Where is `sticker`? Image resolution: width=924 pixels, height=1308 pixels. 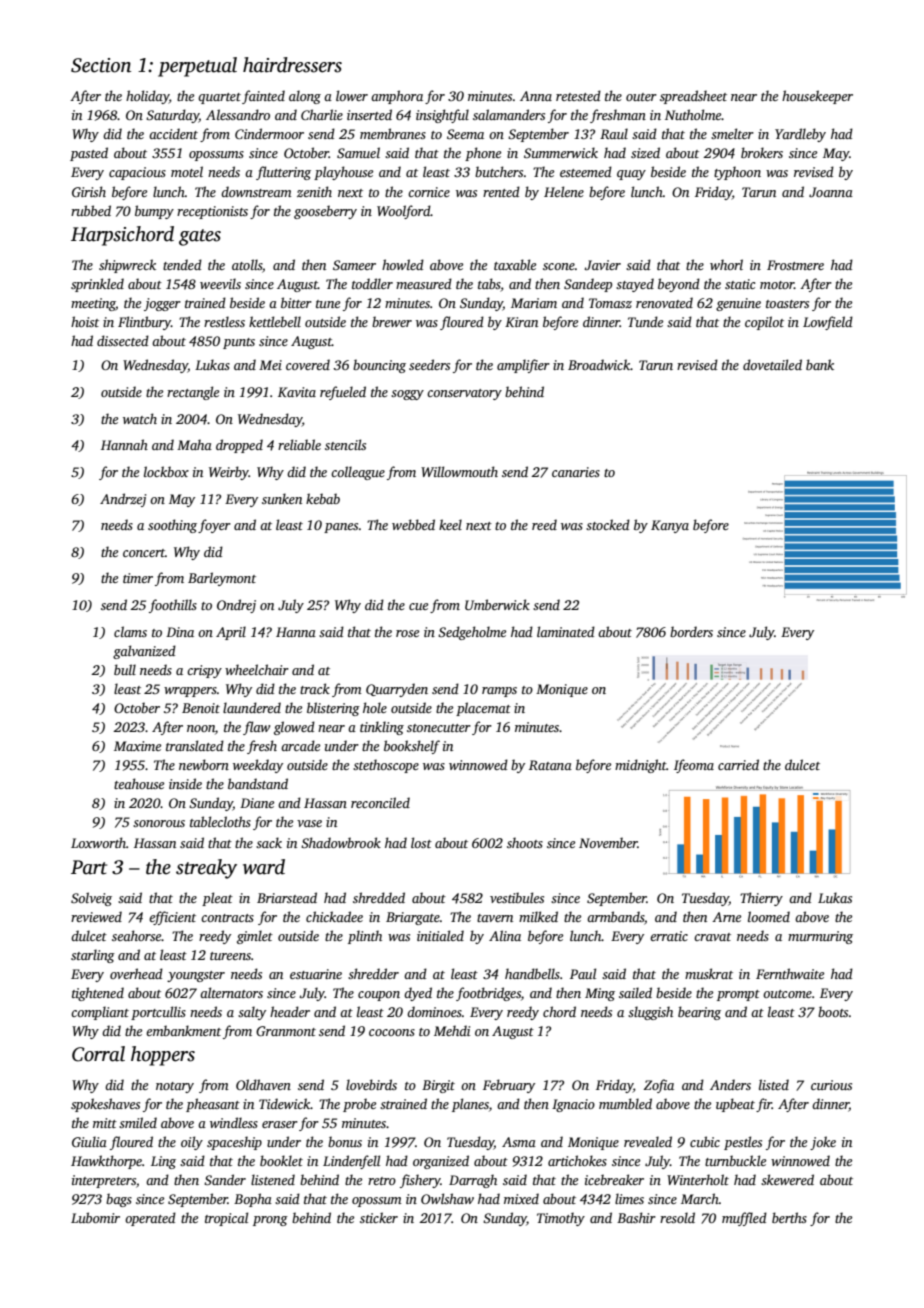
sticker is located at coordinates (379, 1217).
